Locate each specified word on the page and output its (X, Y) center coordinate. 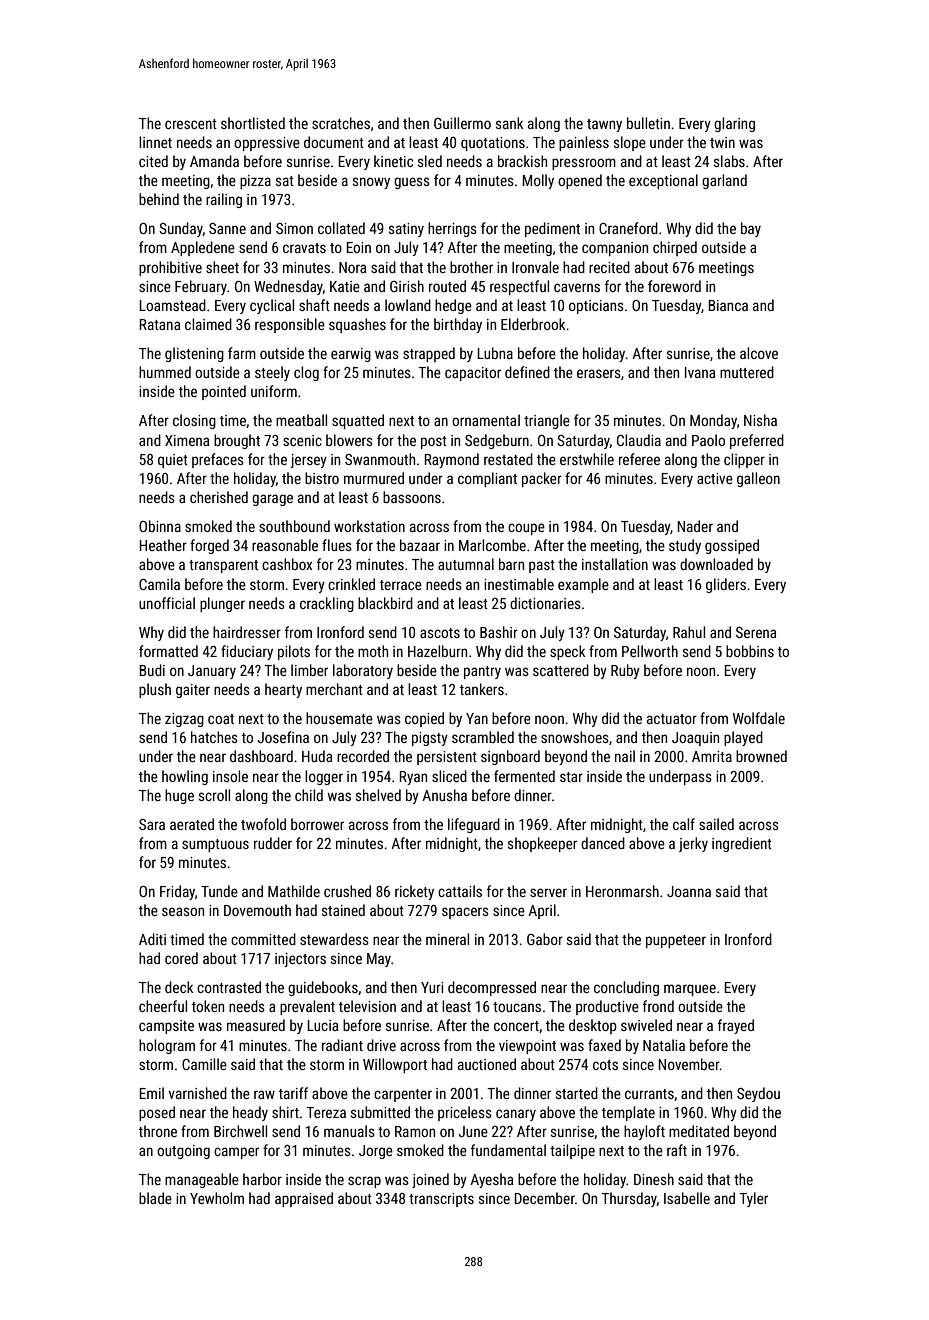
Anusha (444, 795)
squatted (358, 421)
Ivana (700, 372)
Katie (345, 286)
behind (159, 199)
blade (155, 1198)
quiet (173, 461)
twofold (263, 824)
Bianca (728, 305)
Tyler (753, 1199)
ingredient (742, 844)
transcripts (441, 1200)
